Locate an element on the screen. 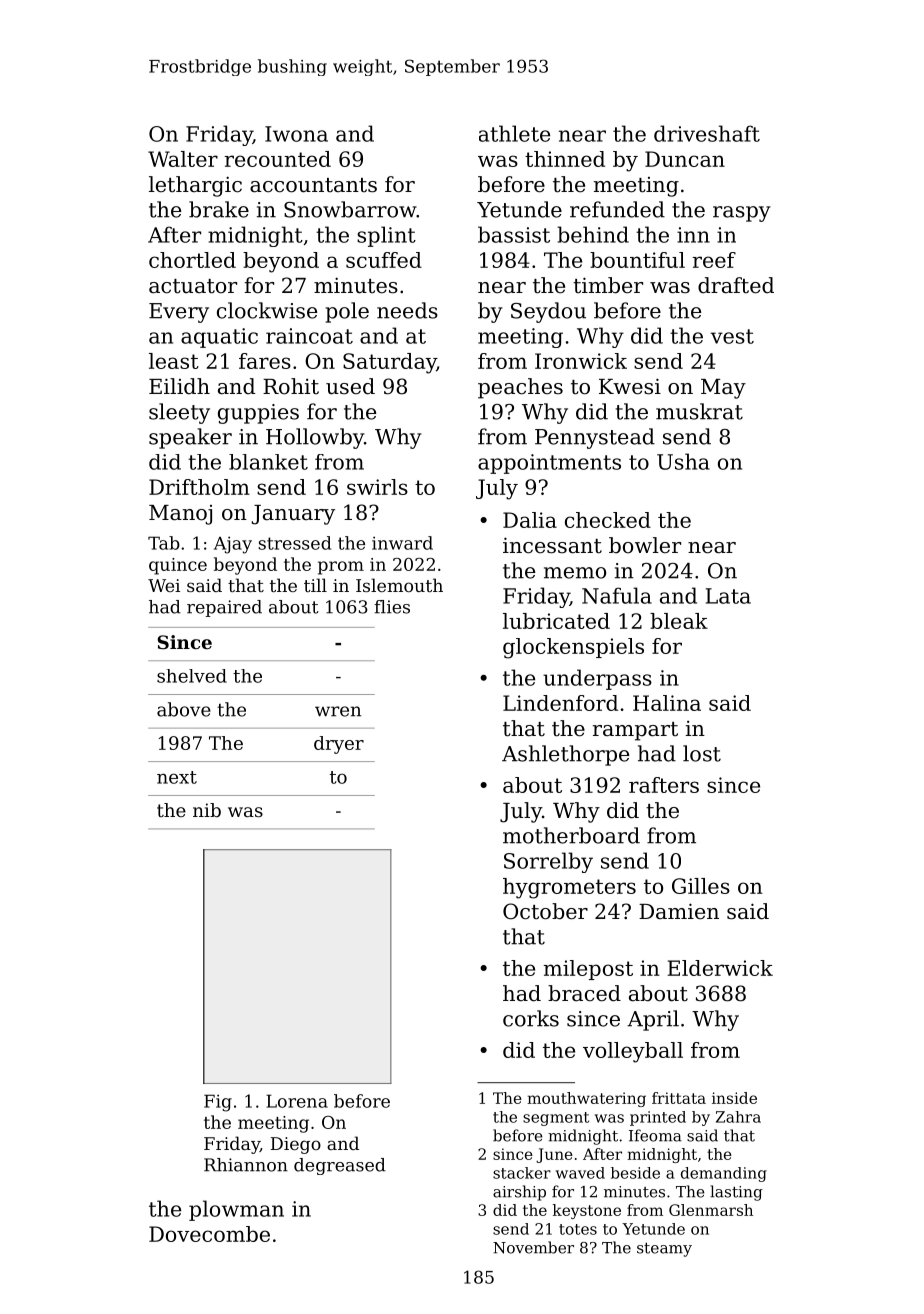 This screenshot has width=924, height=1314. wren is located at coordinates (338, 711).
